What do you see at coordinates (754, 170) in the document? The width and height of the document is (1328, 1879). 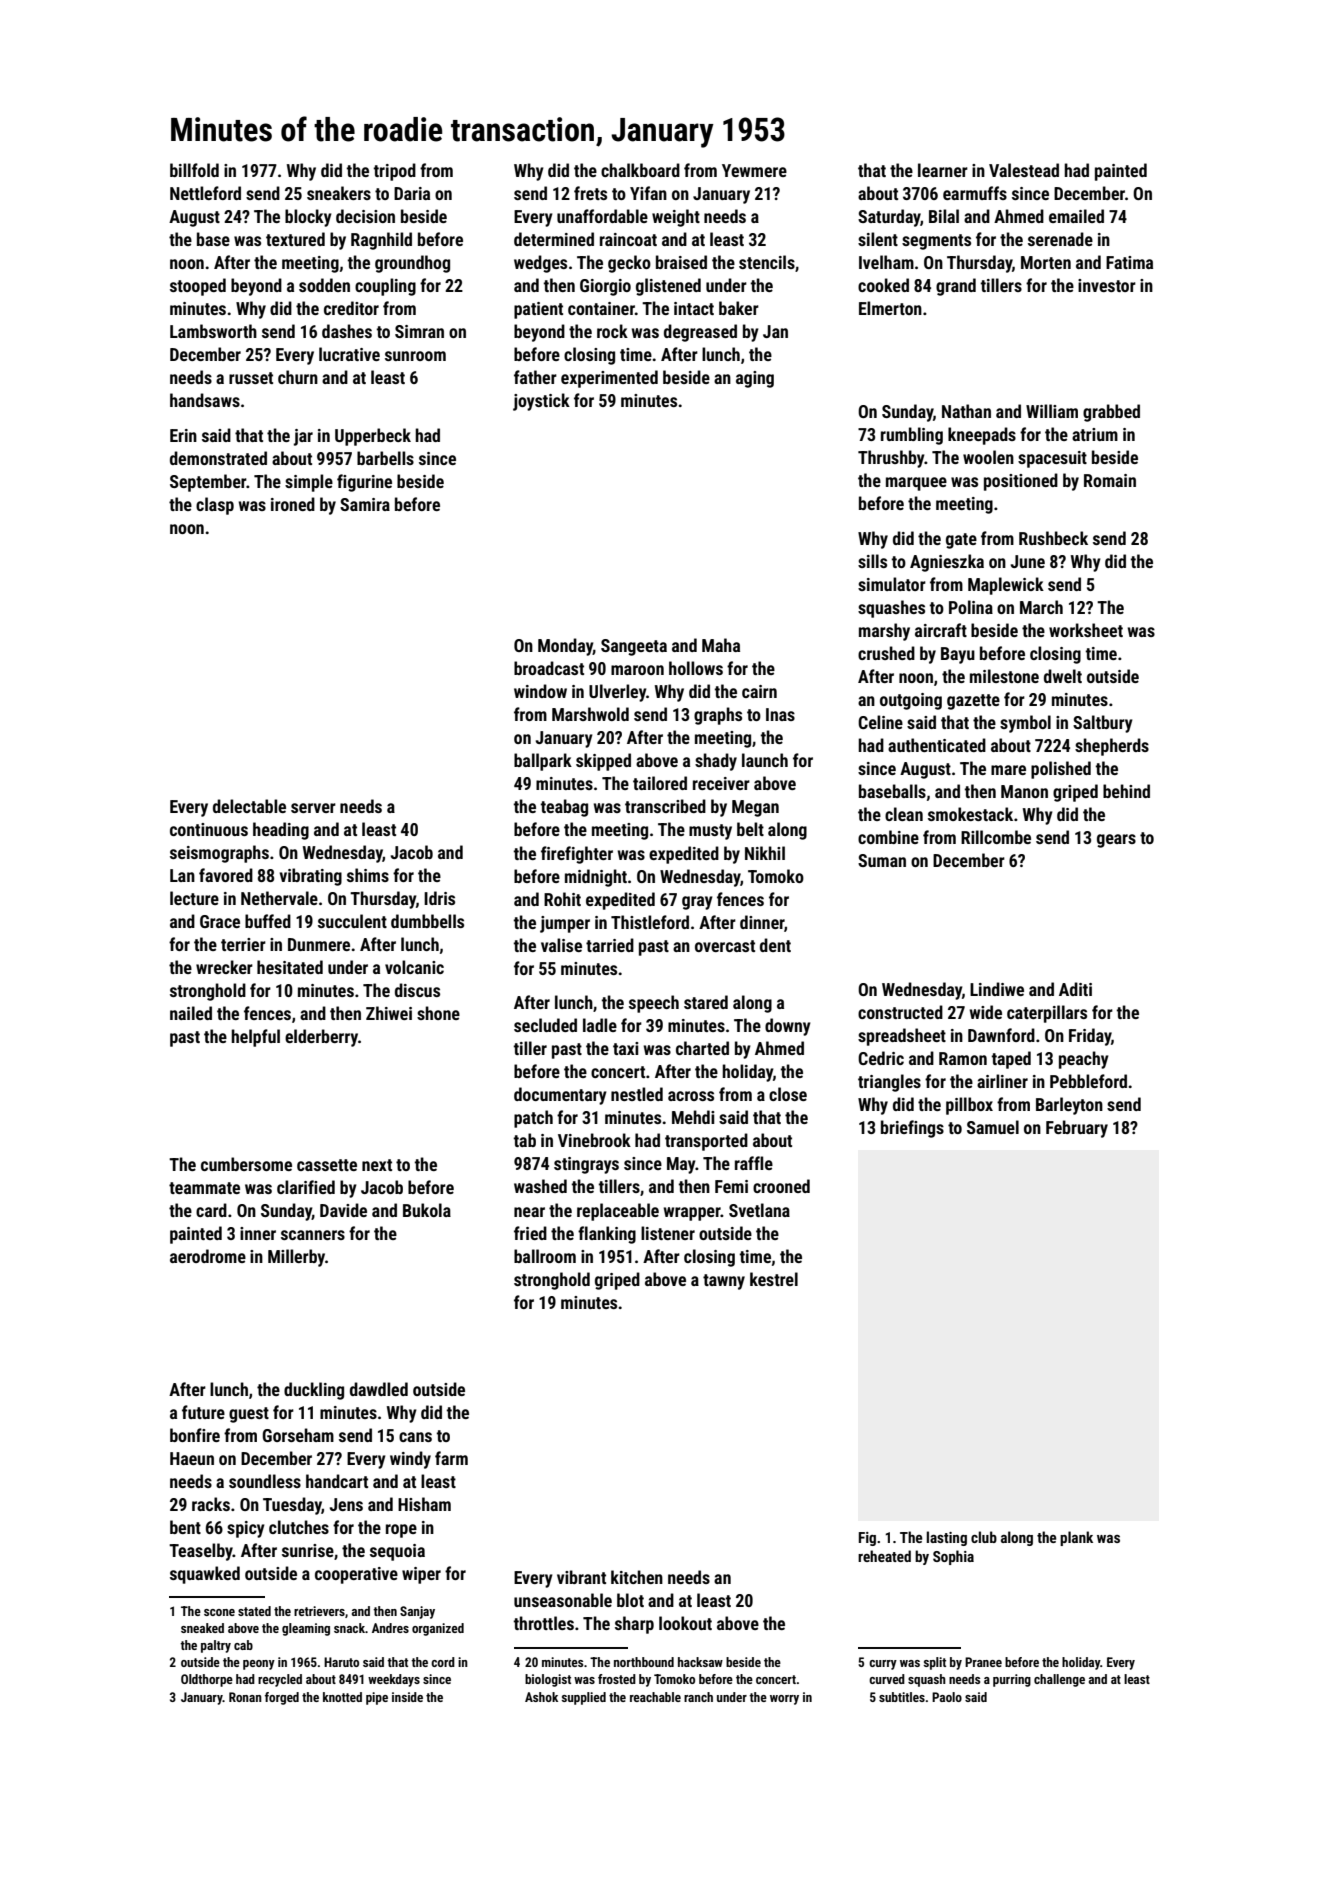 I see `Yewmere` at bounding box center [754, 170].
